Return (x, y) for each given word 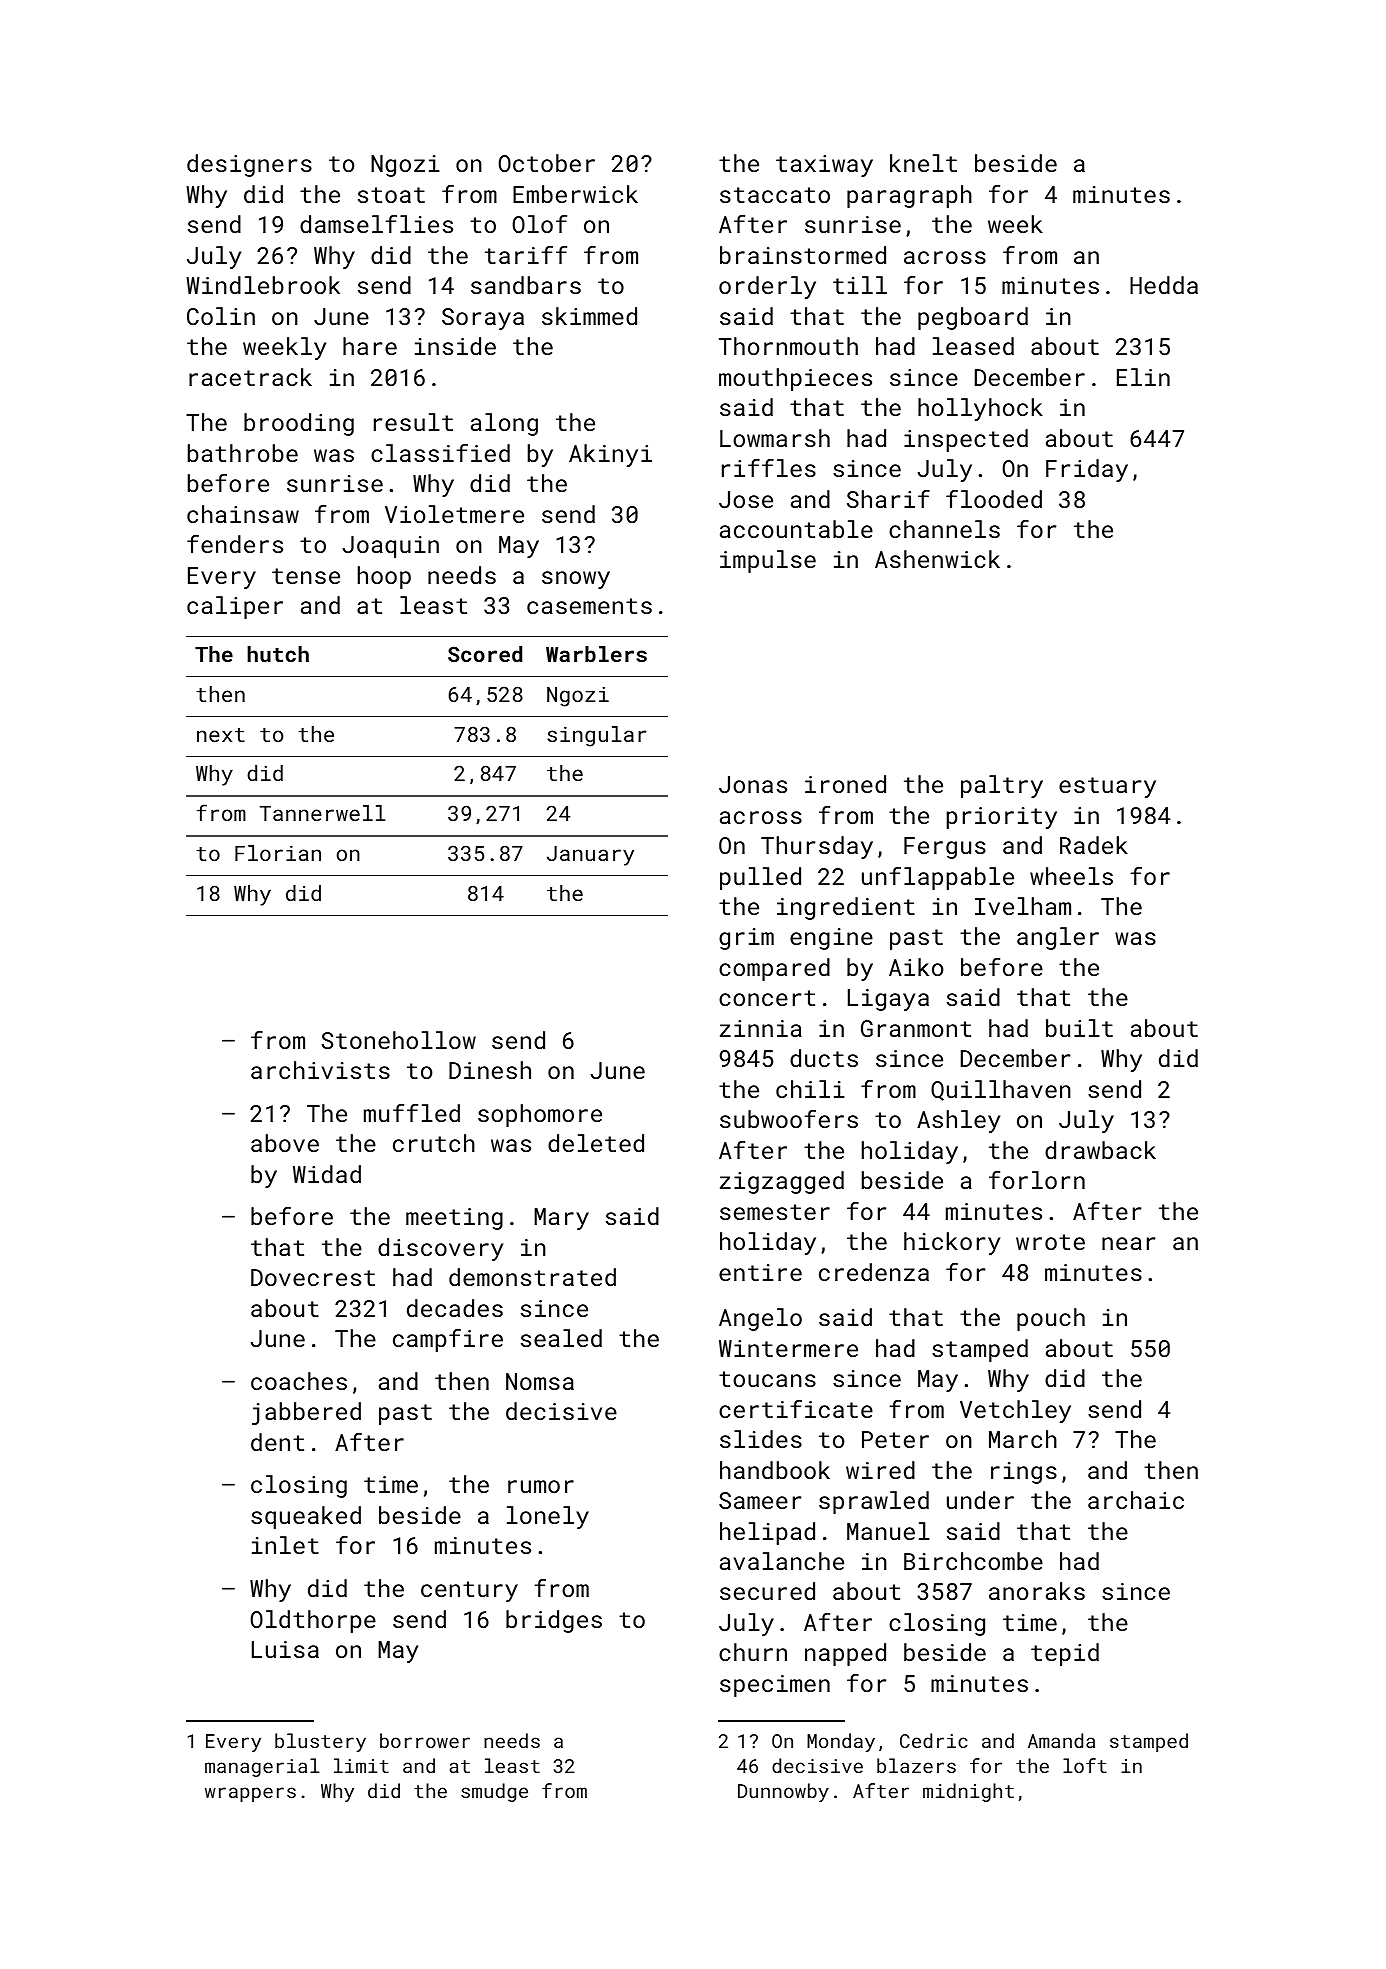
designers (249, 165)
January (590, 856)
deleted (596, 1143)
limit (361, 1765)
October (546, 163)
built (1079, 1028)
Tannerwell (323, 813)
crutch (434, 1143)
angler (1058, 938)
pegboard (973, 318)
